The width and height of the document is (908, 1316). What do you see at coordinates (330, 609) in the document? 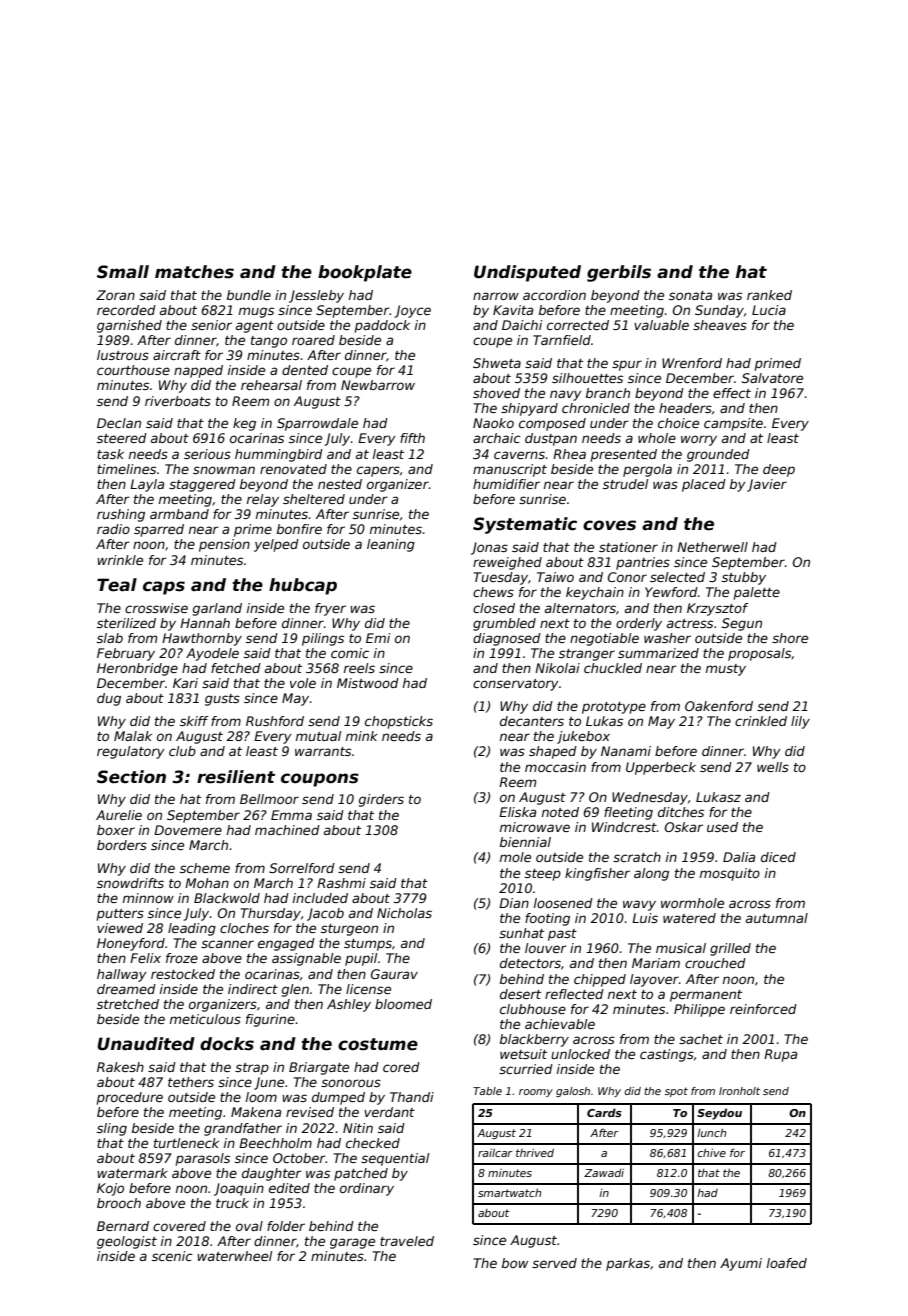
I see `fryer` at bounding box center [330, 609].
